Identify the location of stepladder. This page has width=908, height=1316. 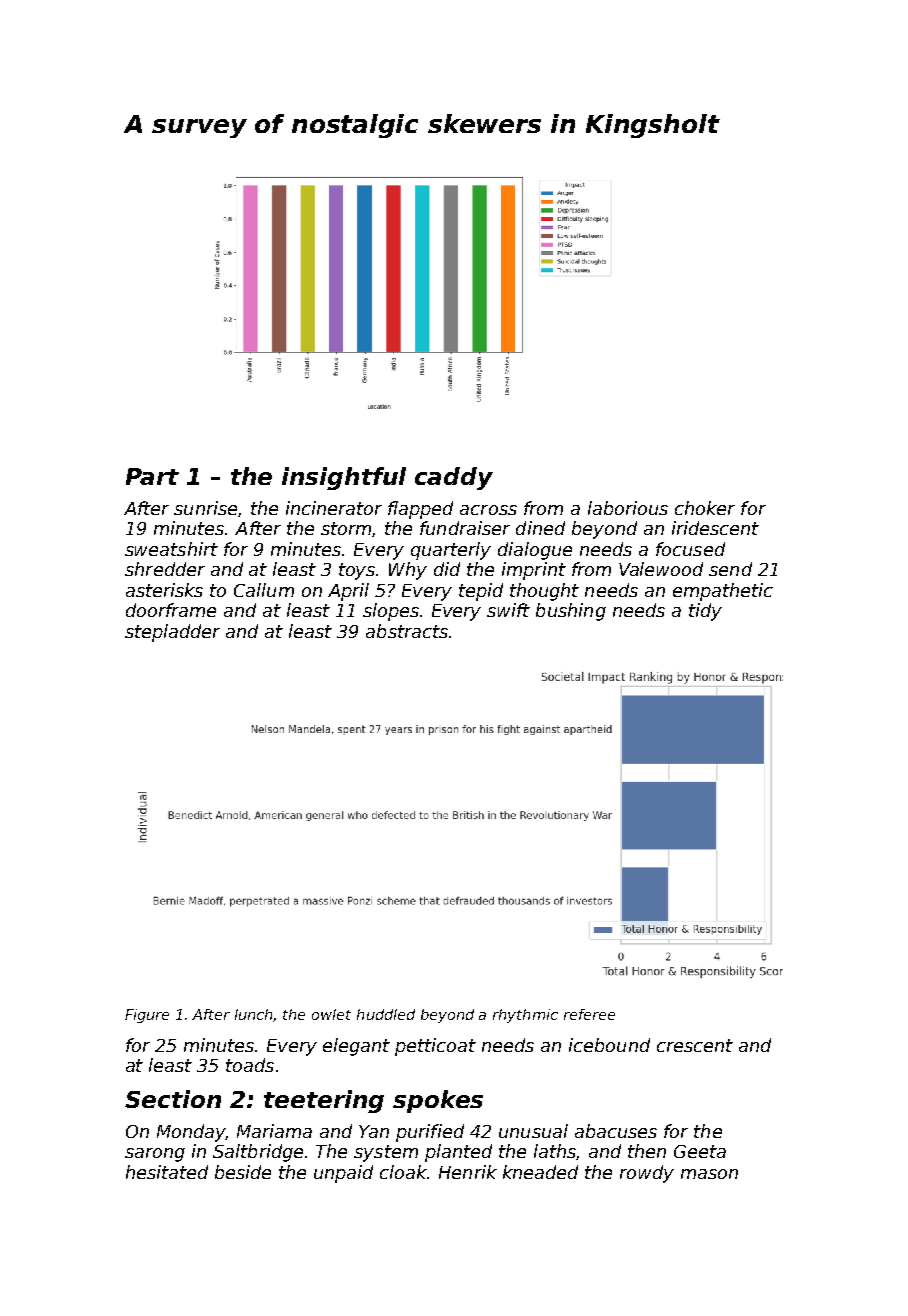
(172, 633).
